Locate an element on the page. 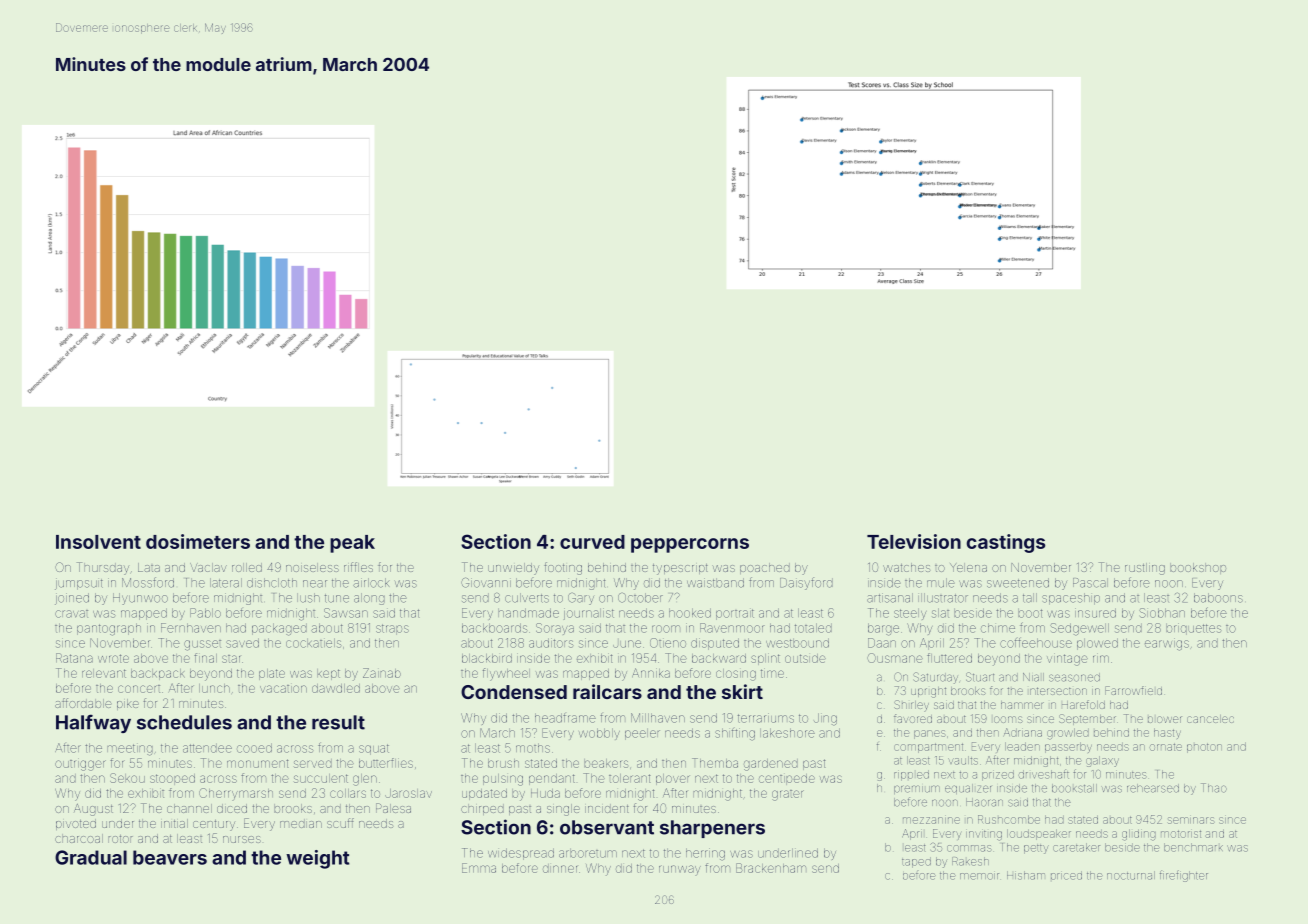 The width and height of the page is (1308, 924). weight is located at coordinates (317, 859).
